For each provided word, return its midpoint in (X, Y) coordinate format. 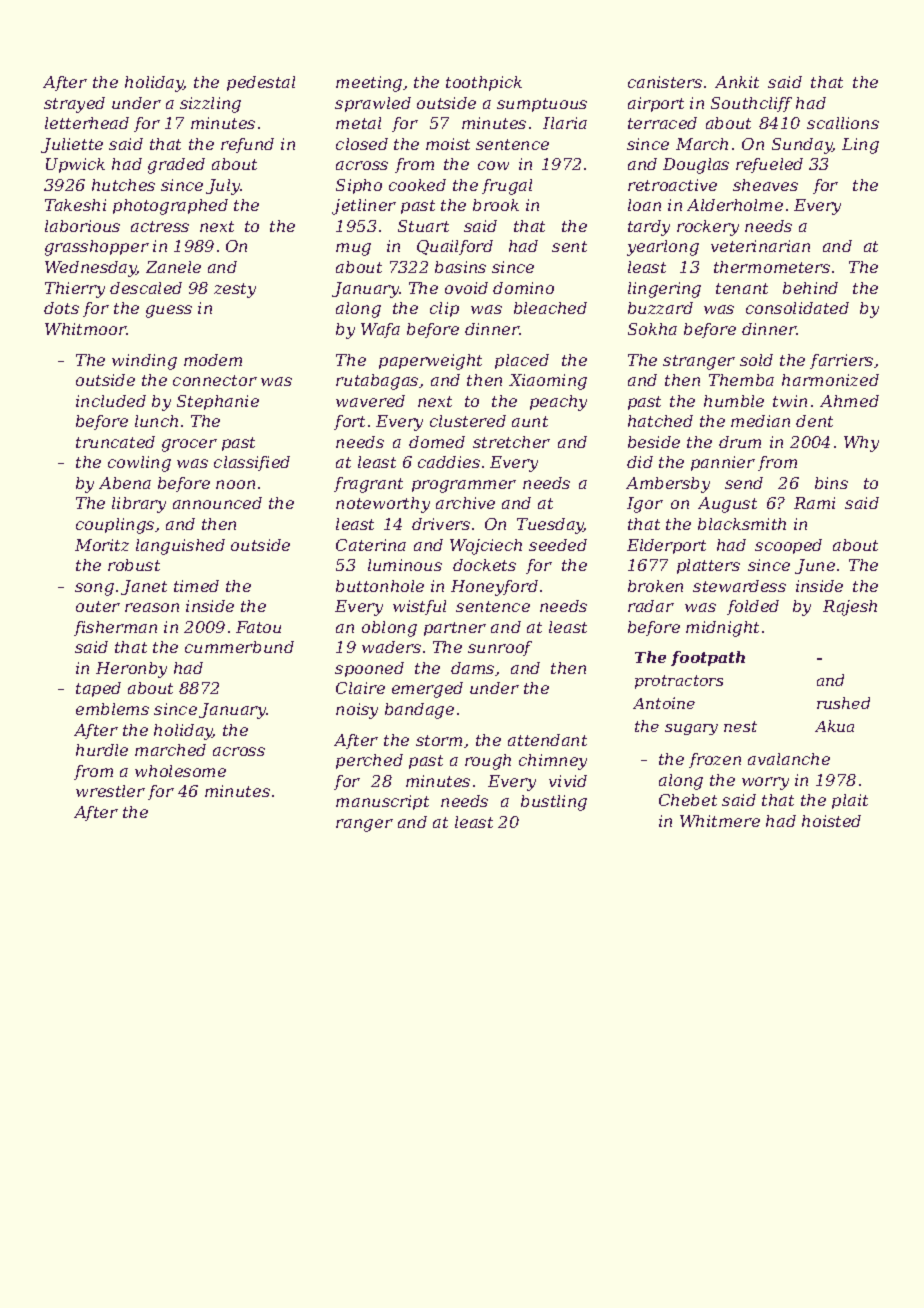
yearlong (663, 248)
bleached (550, 308)
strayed (74, 105)
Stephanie (218, 402)
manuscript (382, 802)
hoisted (831, 821)
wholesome (180, 771)
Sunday (802, 146)
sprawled (373, 104)
